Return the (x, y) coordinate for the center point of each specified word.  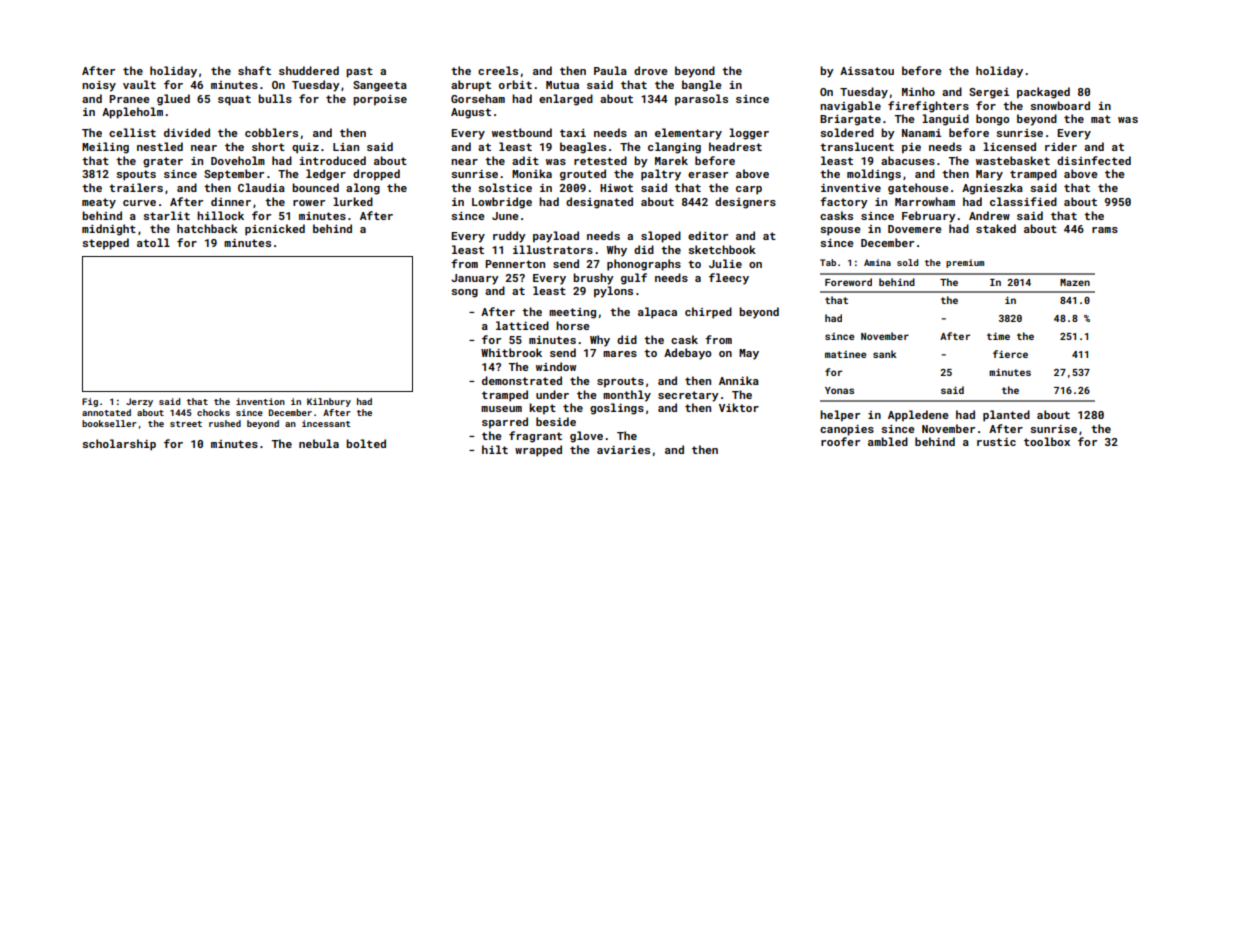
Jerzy (139, 402)
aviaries (623, 450)
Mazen (1075, 282)
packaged (1043, 93)
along (363, 189)
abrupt (471, 86)
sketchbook (722, 249)
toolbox (1047, 441)
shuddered (309, 70)
